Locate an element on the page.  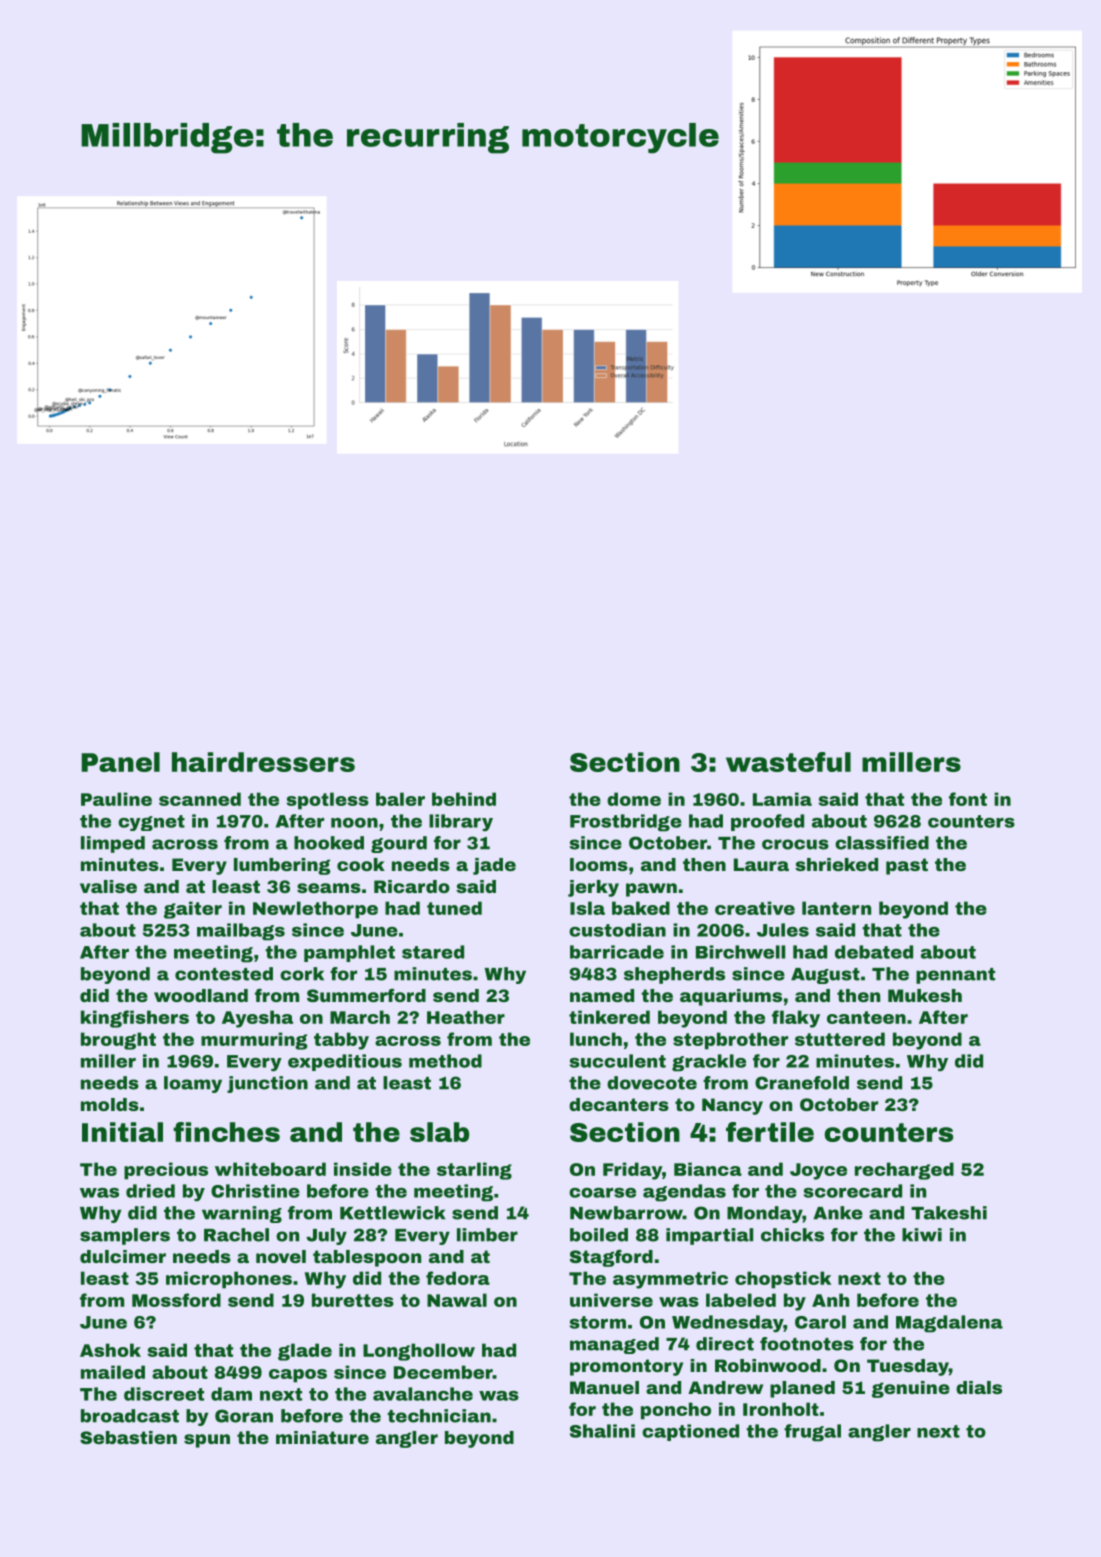
shrieked is located at coordinates (836, 864).
